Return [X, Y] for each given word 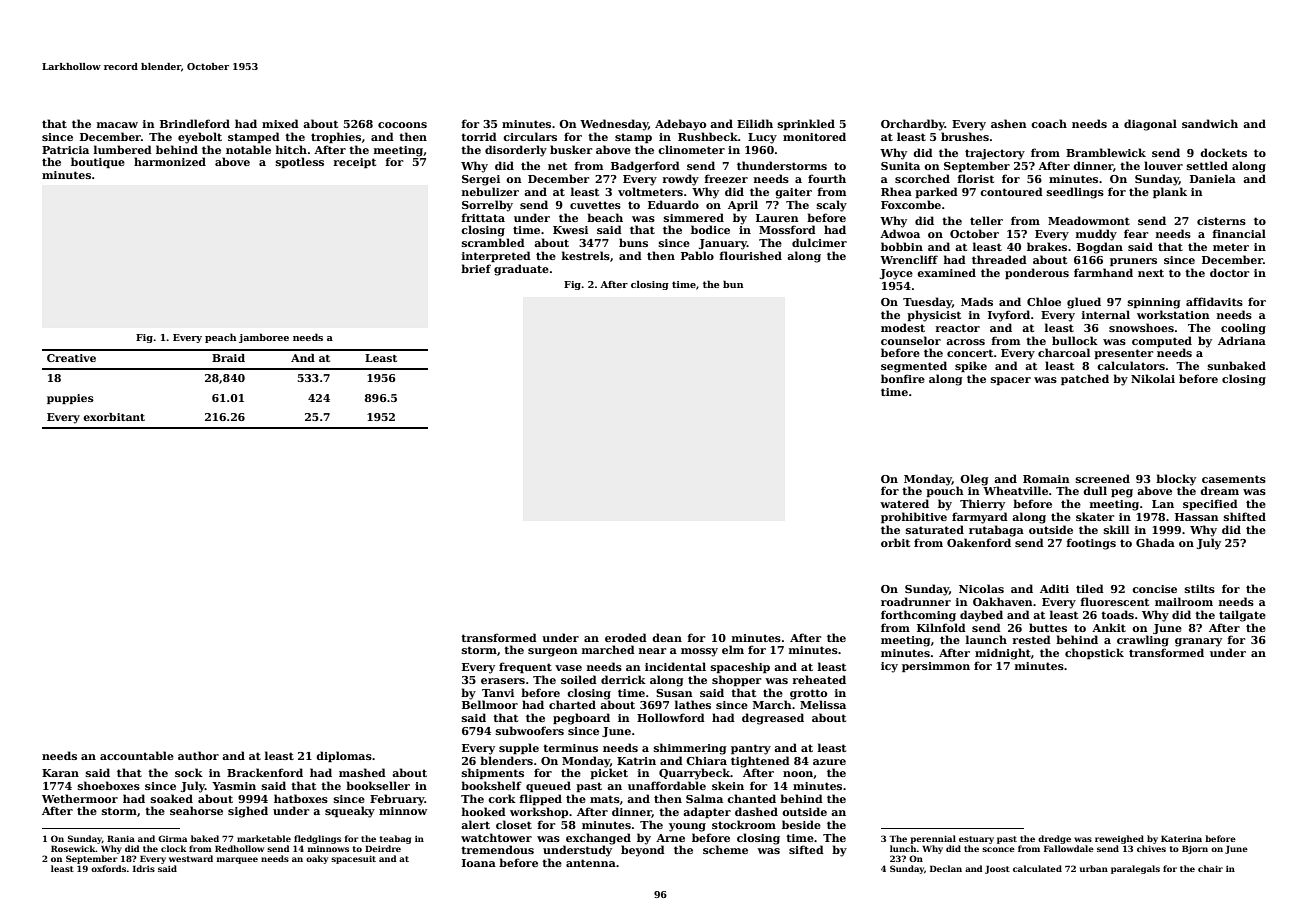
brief [476, 268]
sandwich [1210, 123]
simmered [694, 217]
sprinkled [806, 124]
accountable [137, 755]
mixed [280, 123]
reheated [819, 679]
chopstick [1094, 653]
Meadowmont [1089, 220]
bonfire [903, 378]
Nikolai [1153, 378]
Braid [228, 358]
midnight [1003, 654]
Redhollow [239, 848]
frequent [525, 667]
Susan [674, 693]
